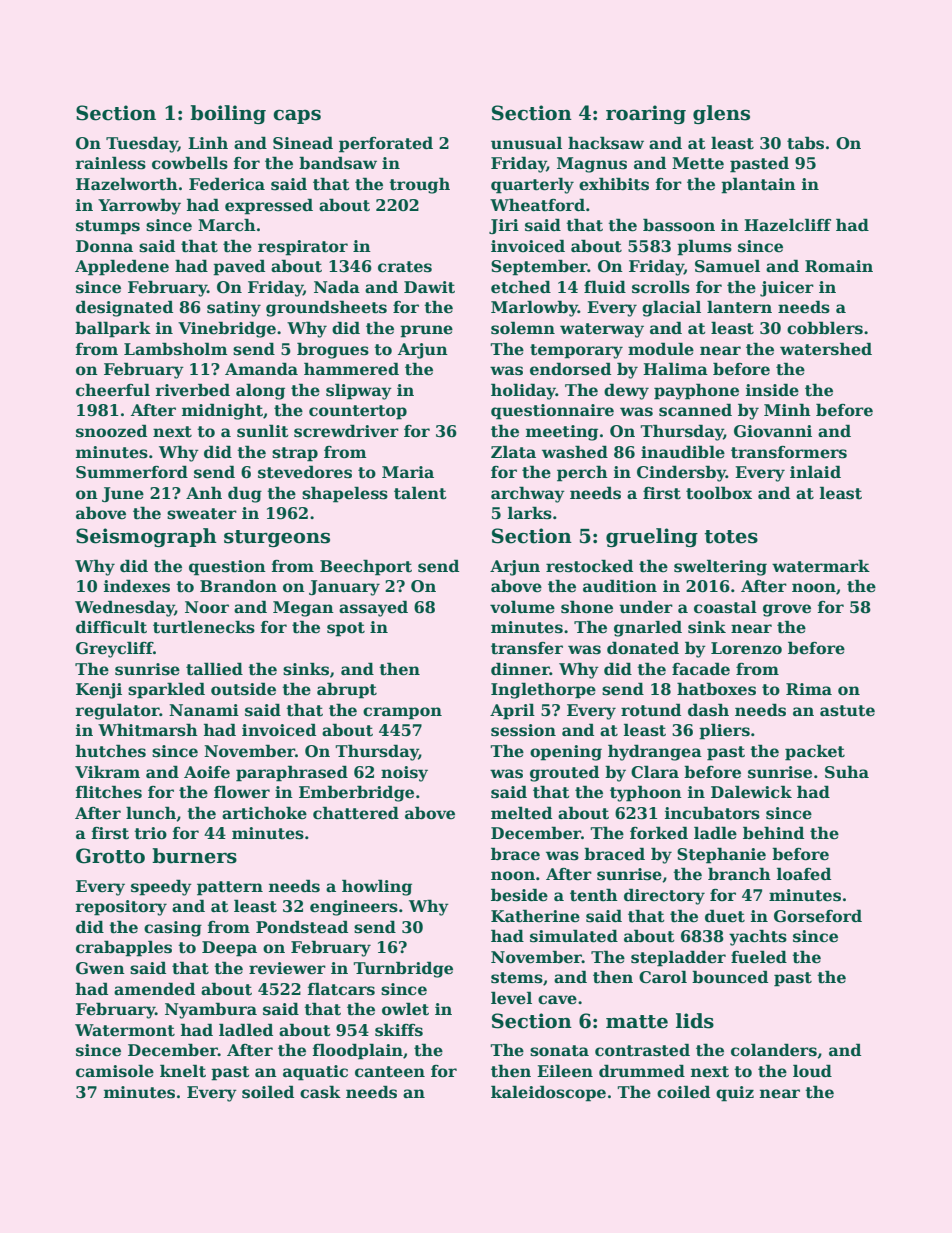  I want to click on stevedores, so click(305, 472).
